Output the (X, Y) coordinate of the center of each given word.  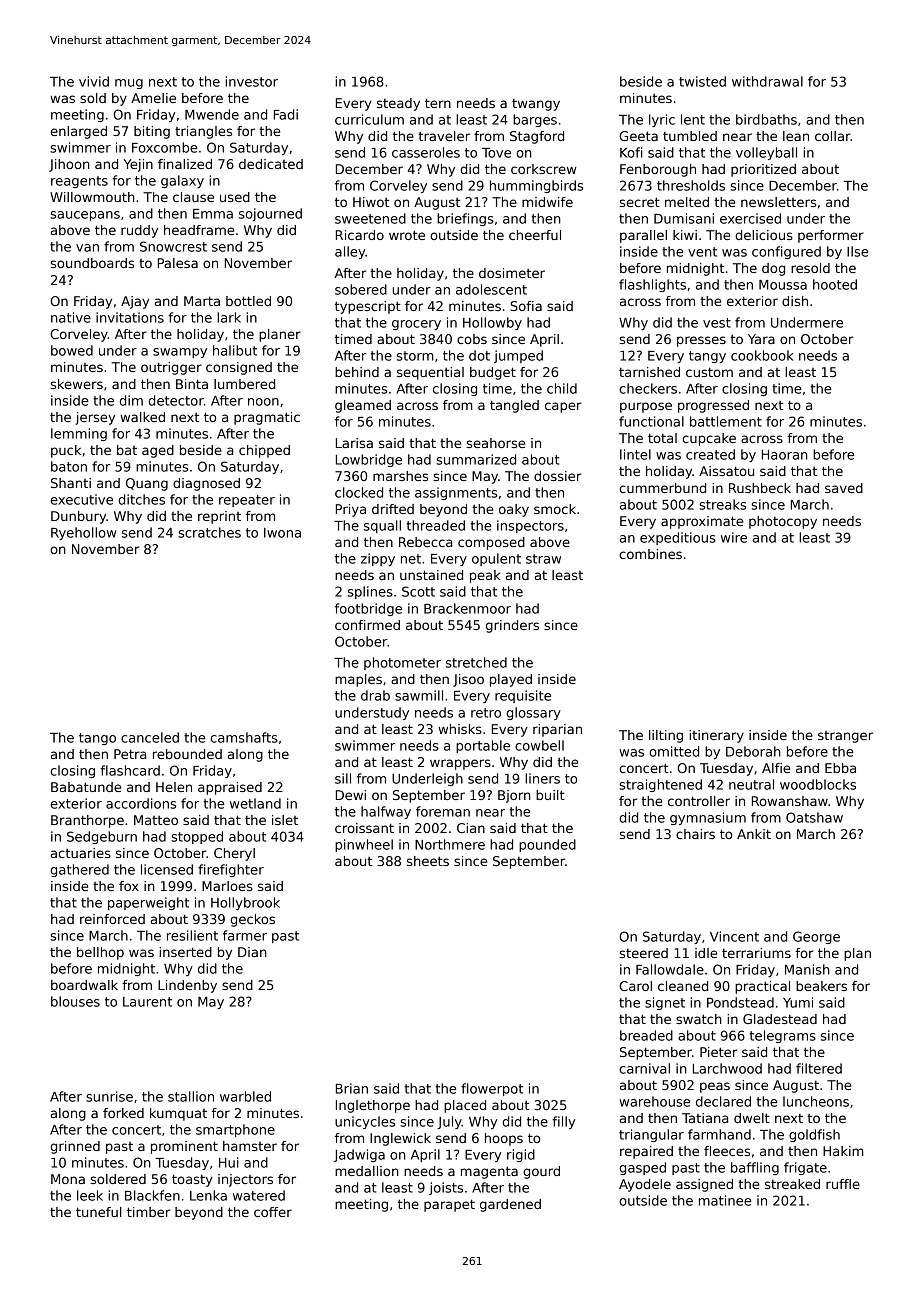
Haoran (785, 455)
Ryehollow (83, 533)
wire (734, 537)
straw (543, 559)
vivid (94, 81)
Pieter (718, 1052)
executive (81, 499)
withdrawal (767, 81)
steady (398, 104)
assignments (456, 493)
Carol (635, 986)
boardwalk (84, 985)
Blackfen (152, 1195)
